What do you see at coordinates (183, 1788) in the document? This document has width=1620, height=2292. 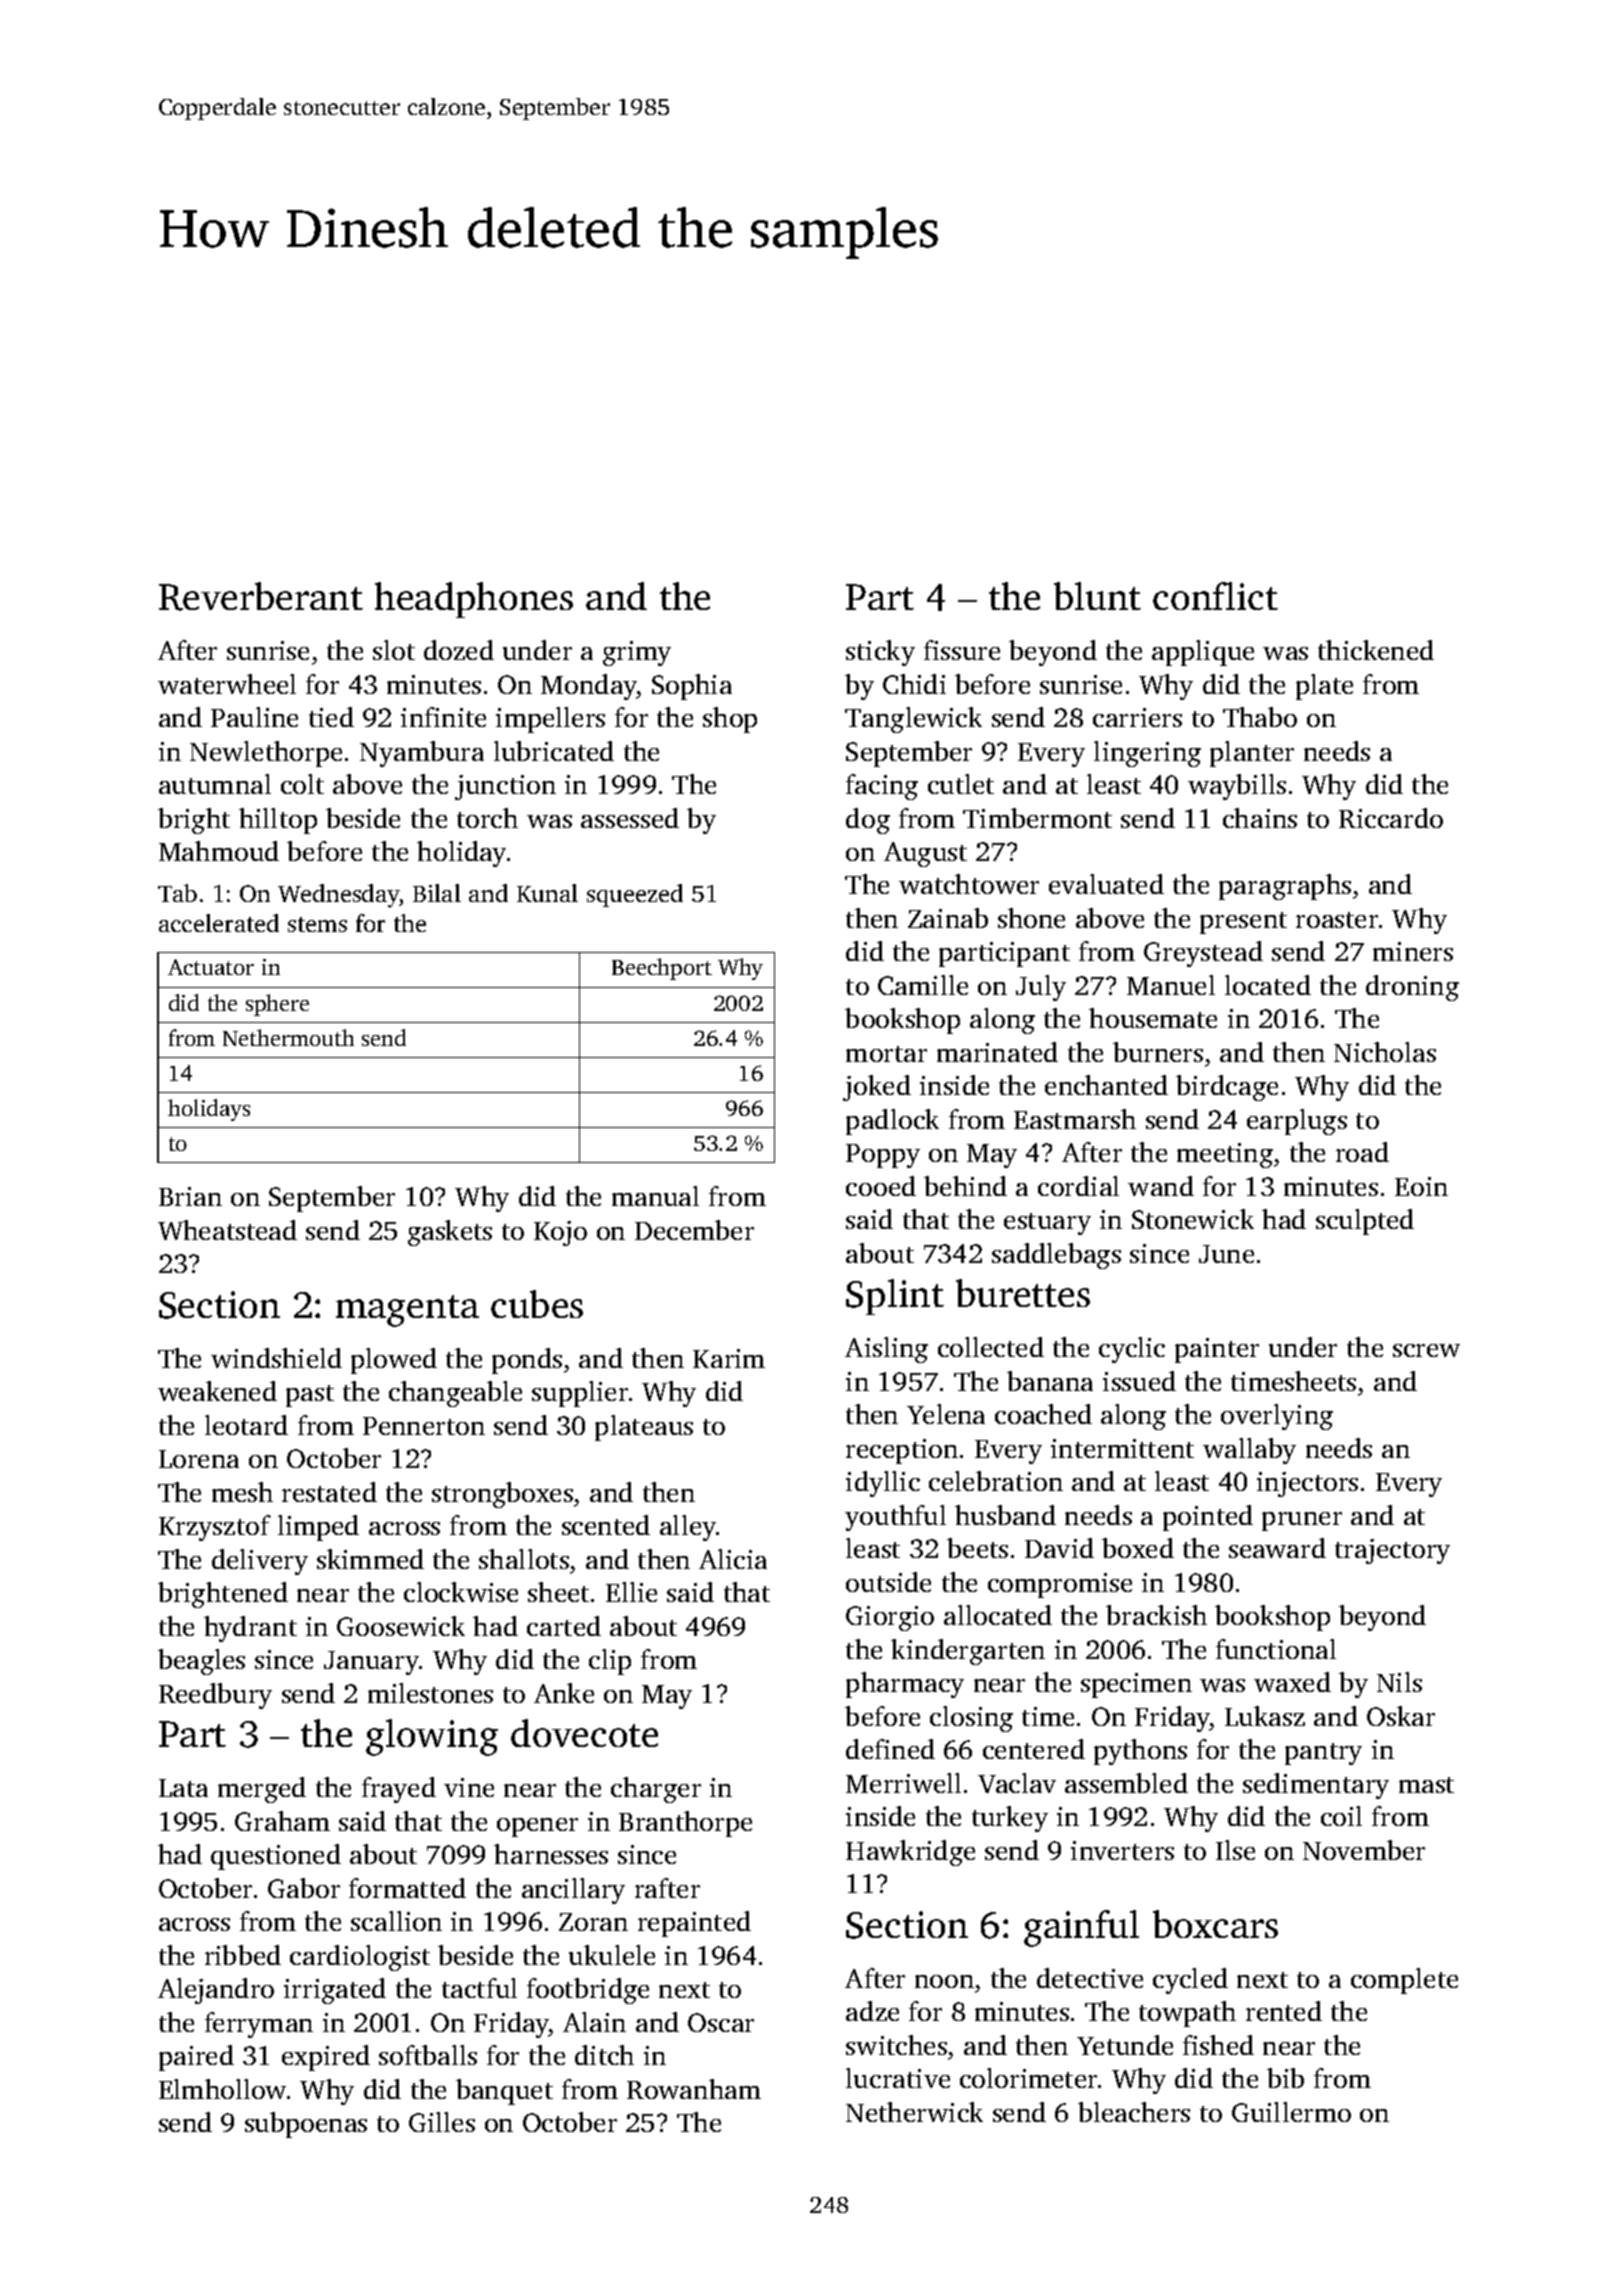 I see `Lata` at bounding box center [183, 1788].
